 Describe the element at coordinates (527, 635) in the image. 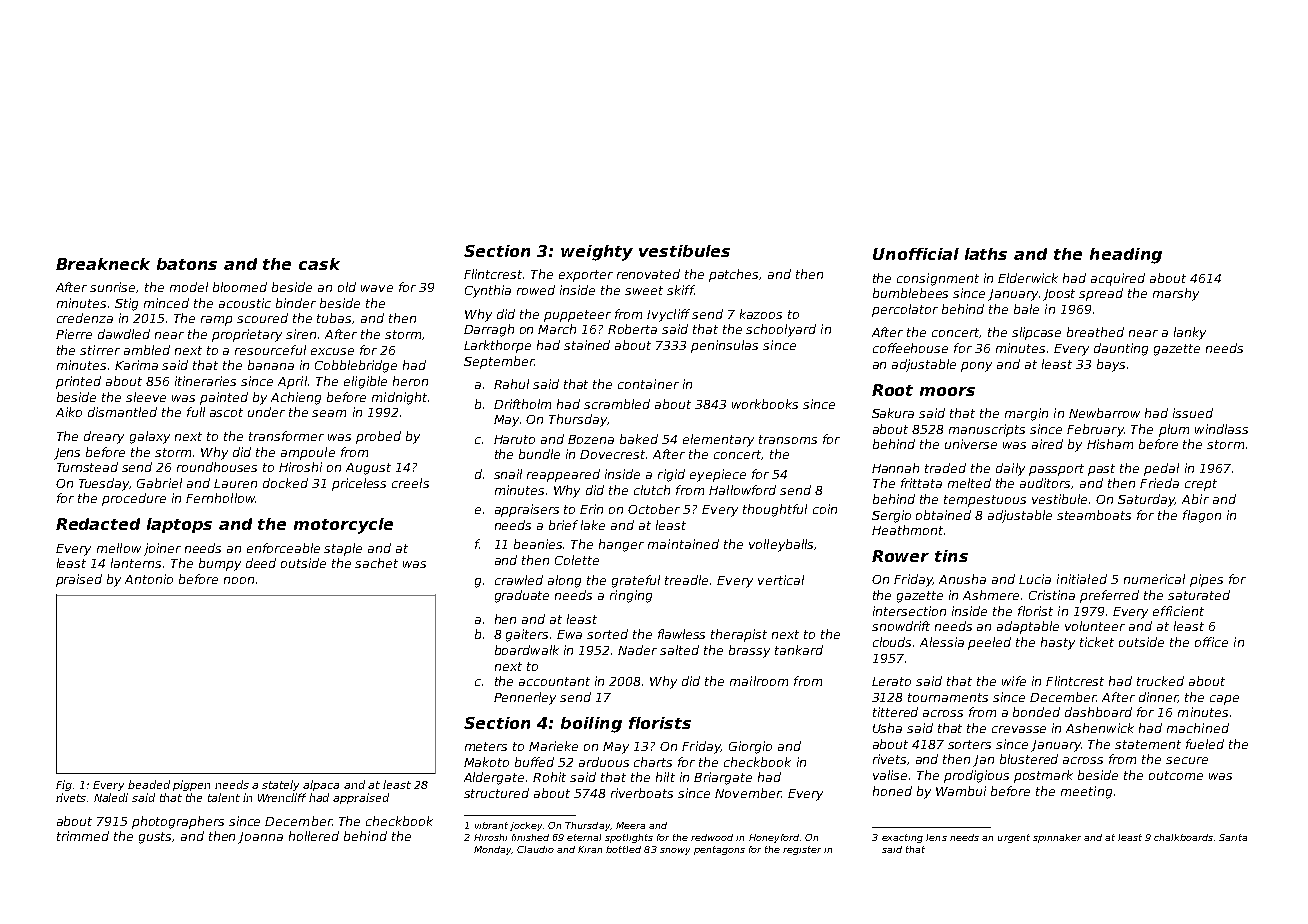

I see `gaiters` at that location.
